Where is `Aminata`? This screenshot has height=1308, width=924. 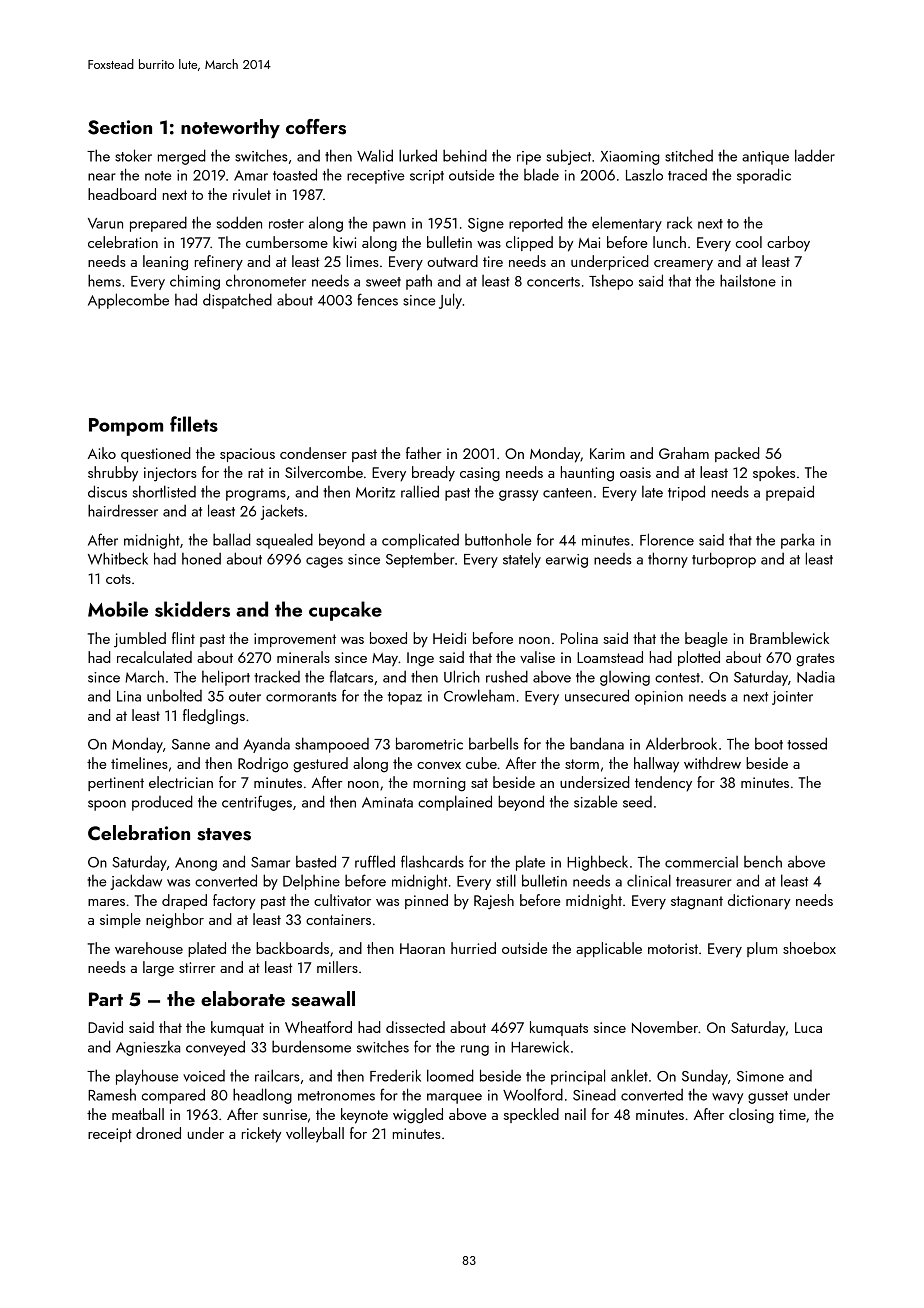 Aminata is located at coordinates (387, 802).
